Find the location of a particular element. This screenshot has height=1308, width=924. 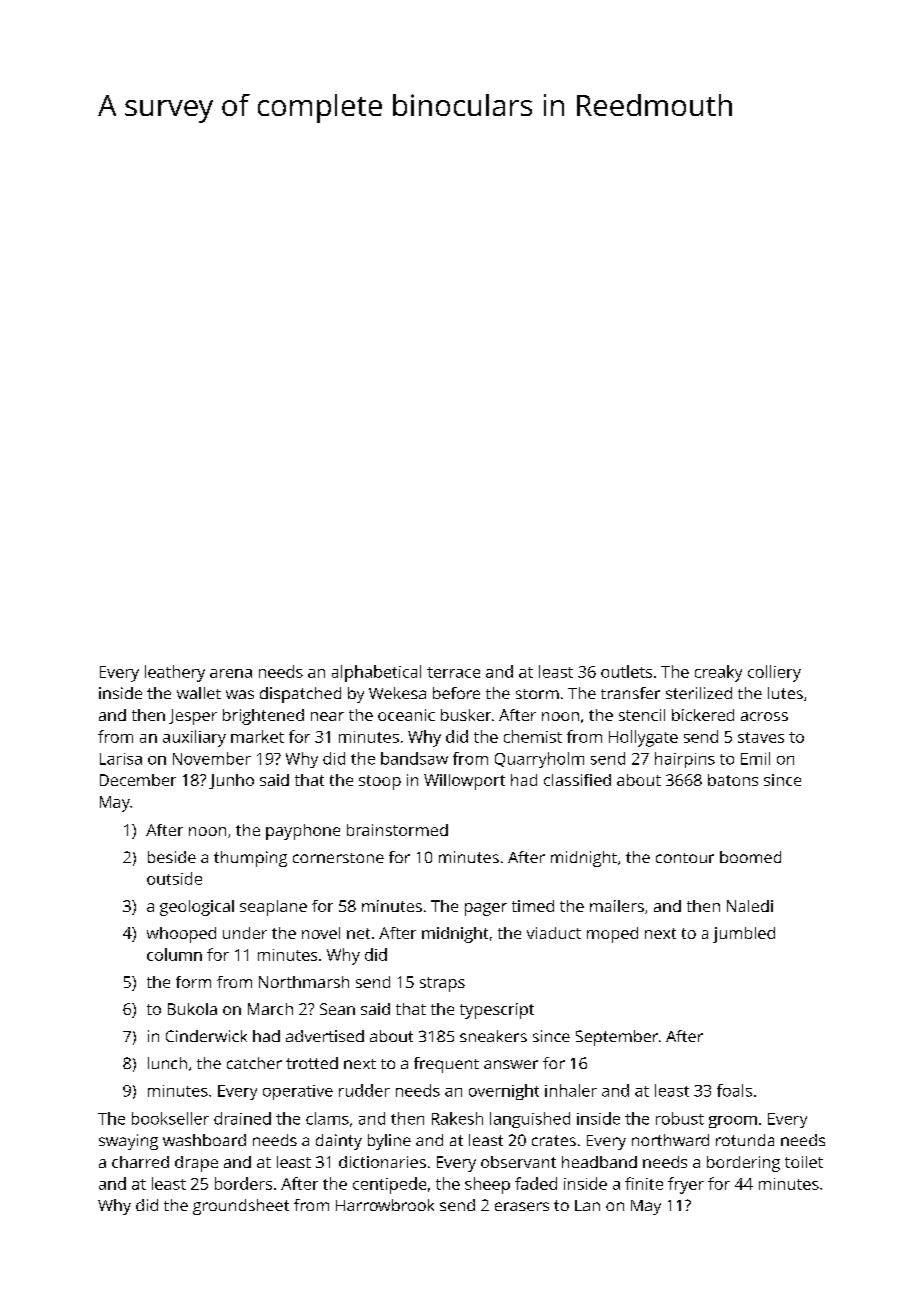

moped is located at coordinates (612, 935).
